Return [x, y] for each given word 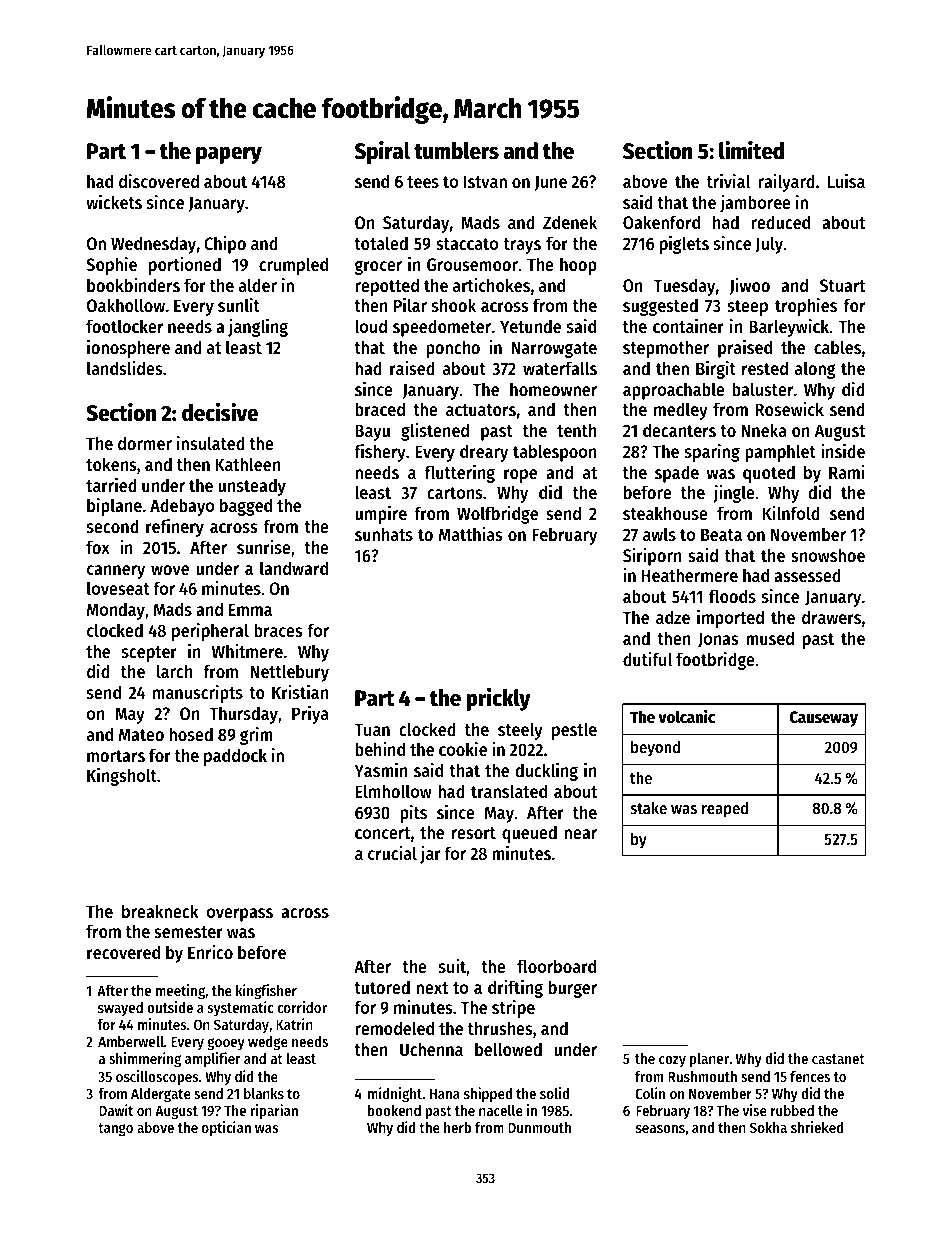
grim [256, 736]
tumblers [456, 151]
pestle [574, 731]
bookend [394, 1110]
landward [294, 568]
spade [677, 474]
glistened [435, 432]
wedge [268, 1043]
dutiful [647, 659]
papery [229, 155]
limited [751, 150]
